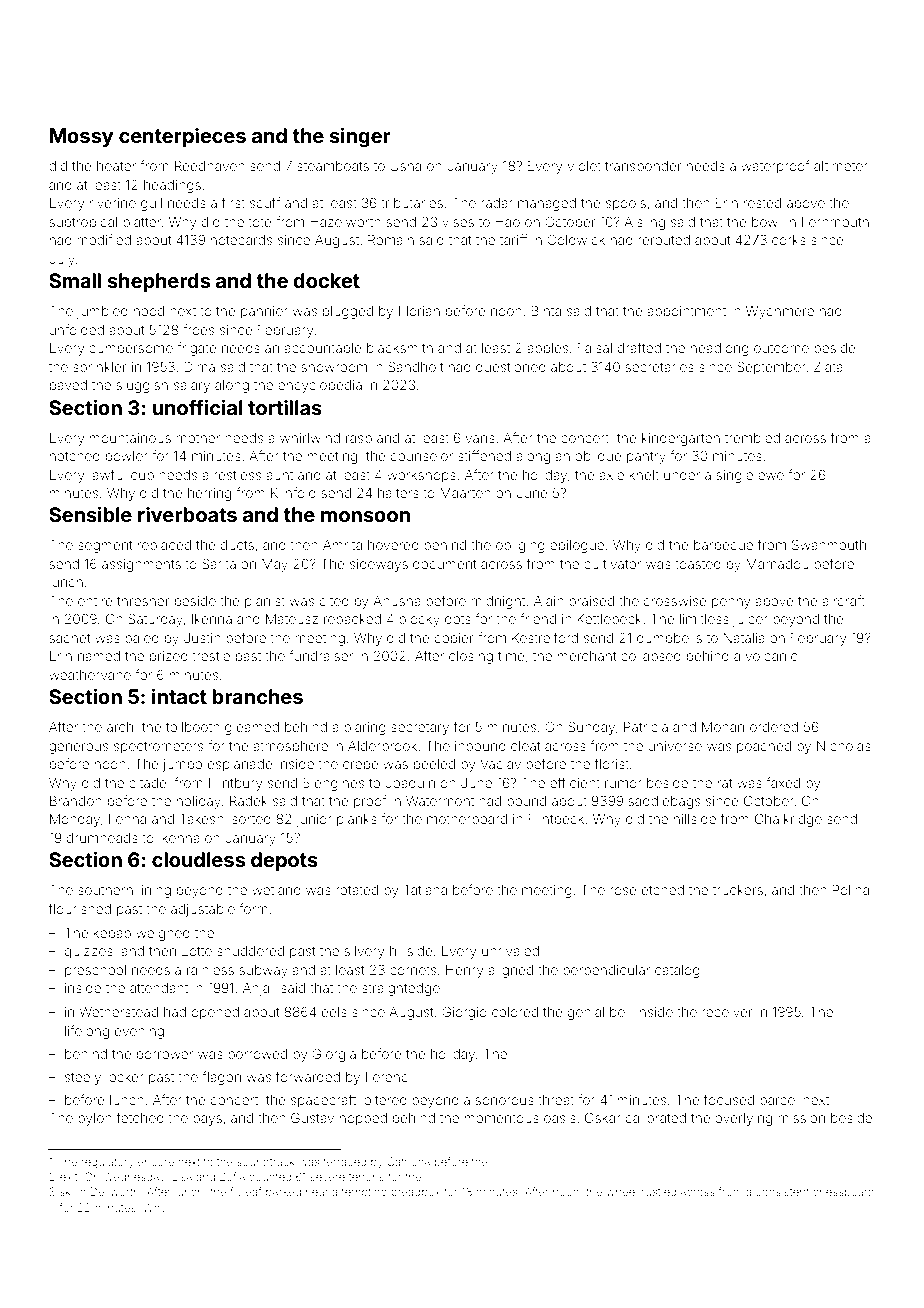  Describe the element at coordinates (643, 167) in the screenshot. I see `transponder` at that location.
